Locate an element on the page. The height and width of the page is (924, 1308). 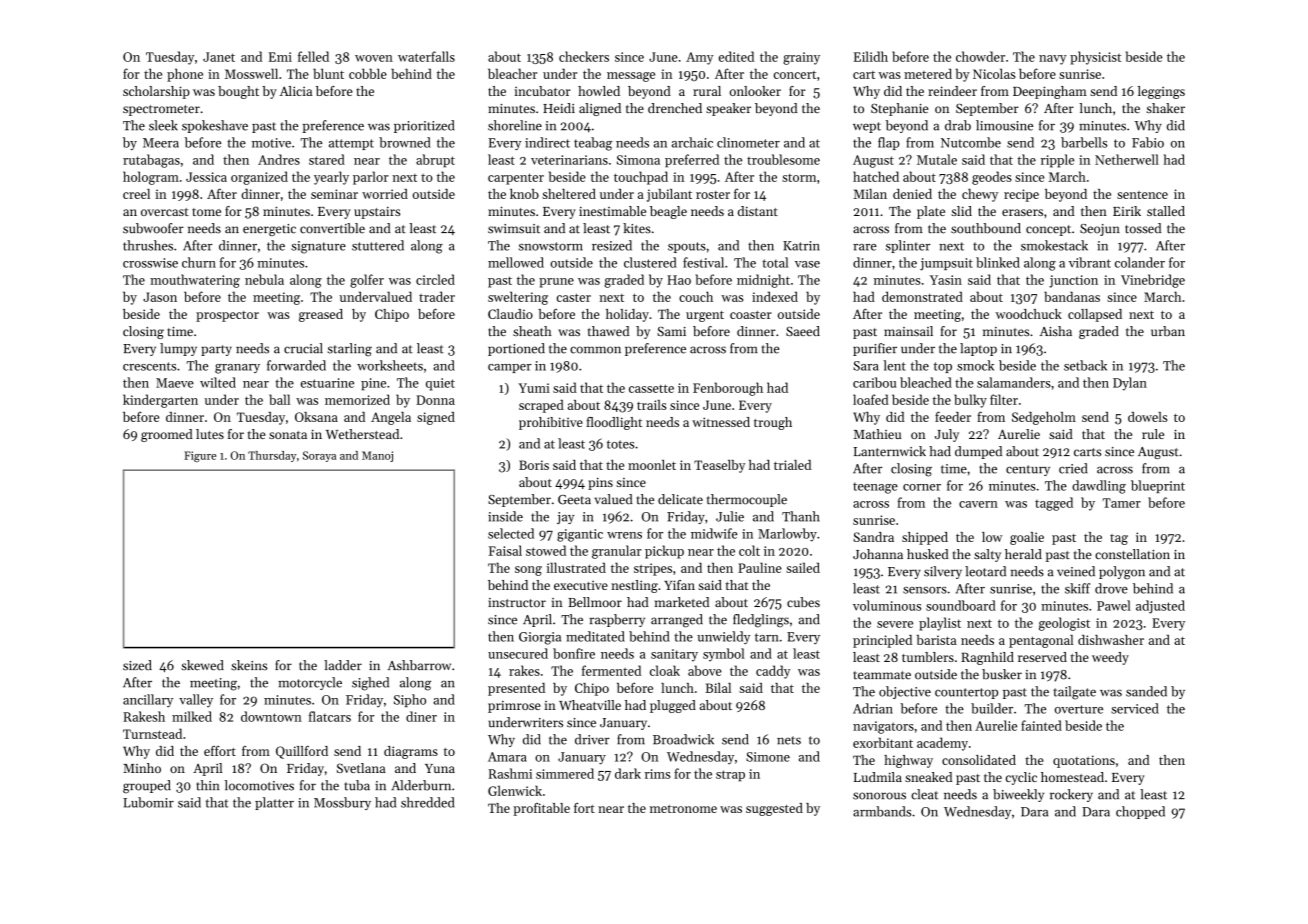
midwife is located at coordinates (714, 533).
